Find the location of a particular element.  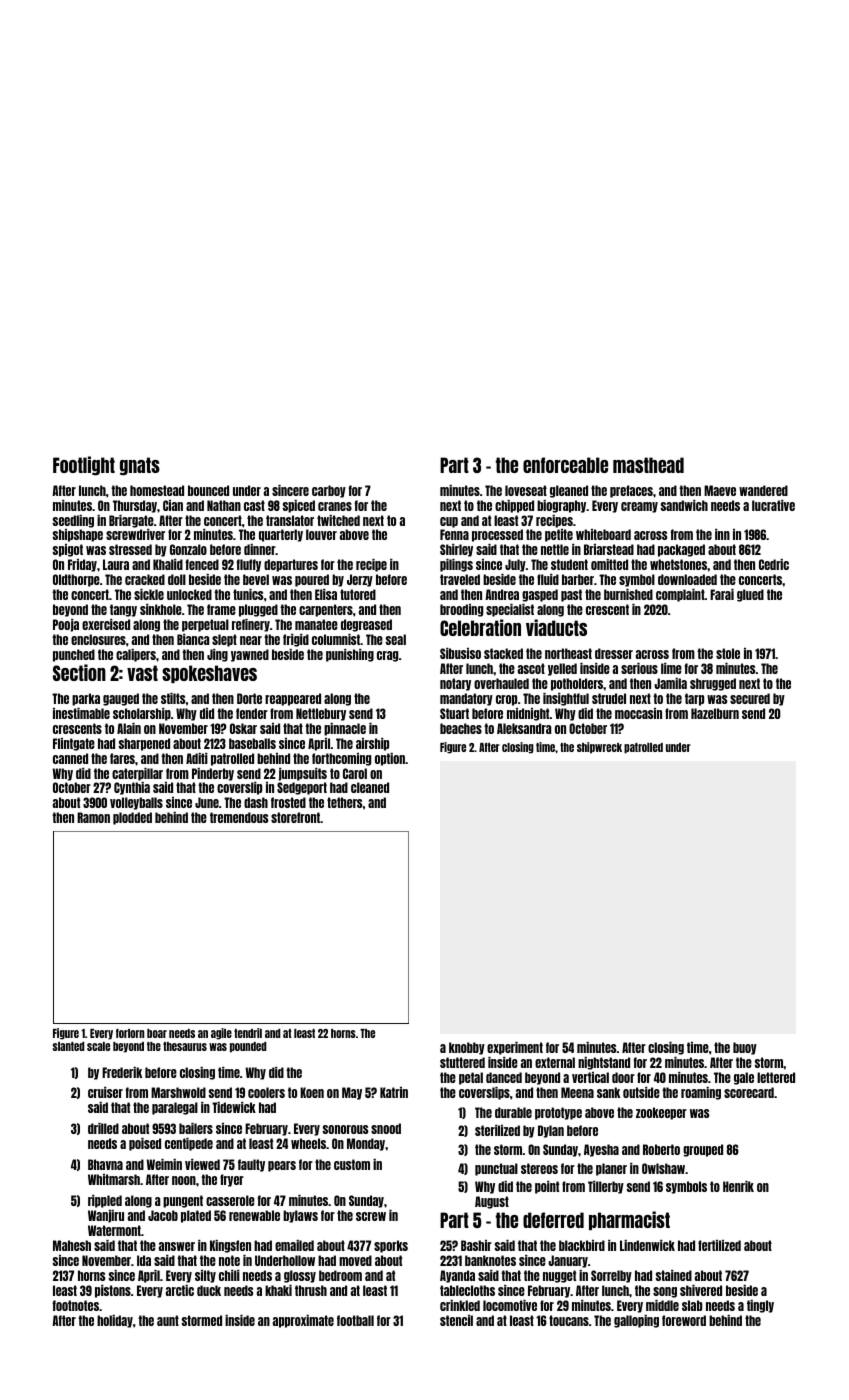

Mahesh is located at coordinates (72, 1245).
